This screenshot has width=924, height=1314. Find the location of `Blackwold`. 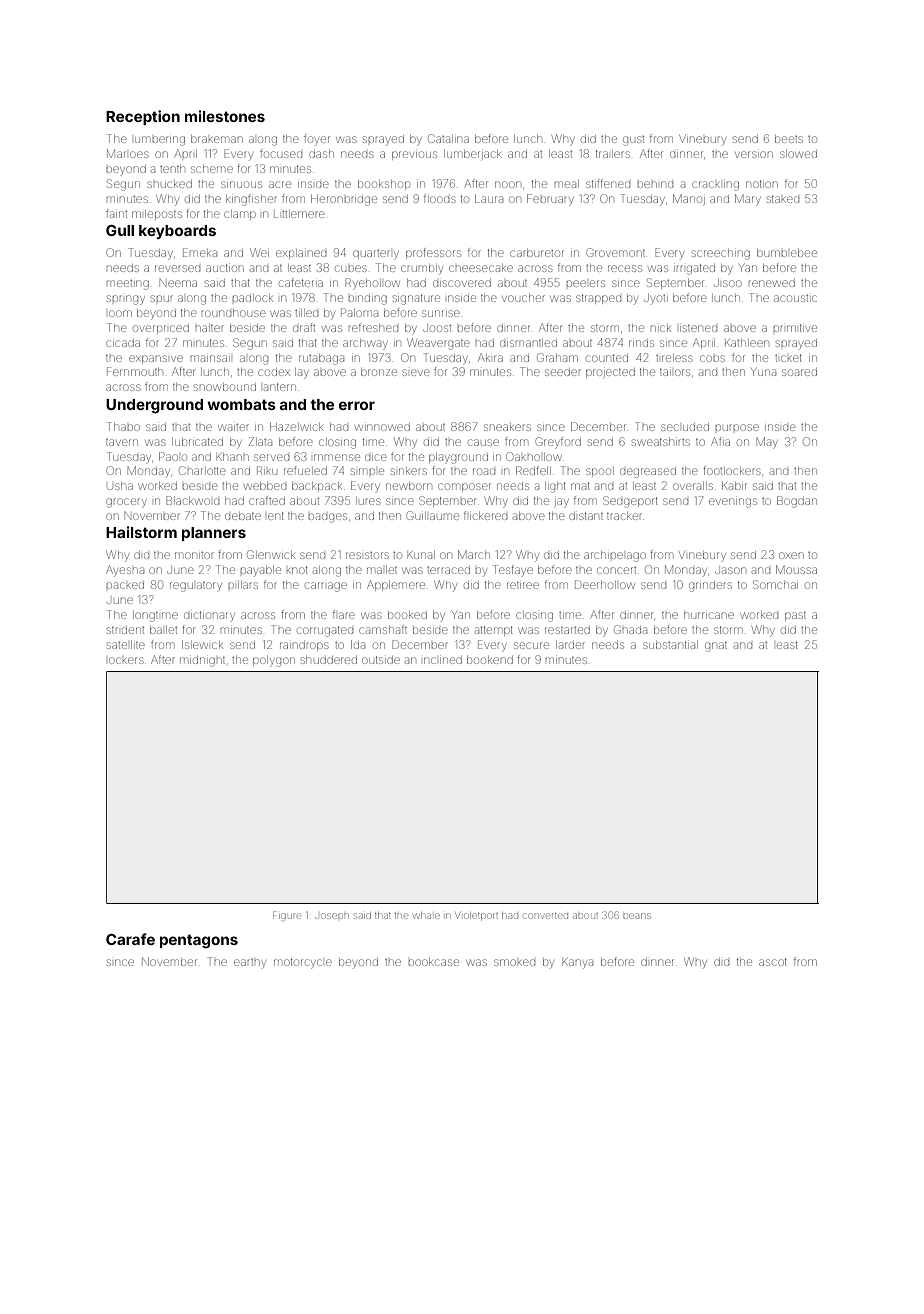

Blackwold is located at coordinates (192, 500).
